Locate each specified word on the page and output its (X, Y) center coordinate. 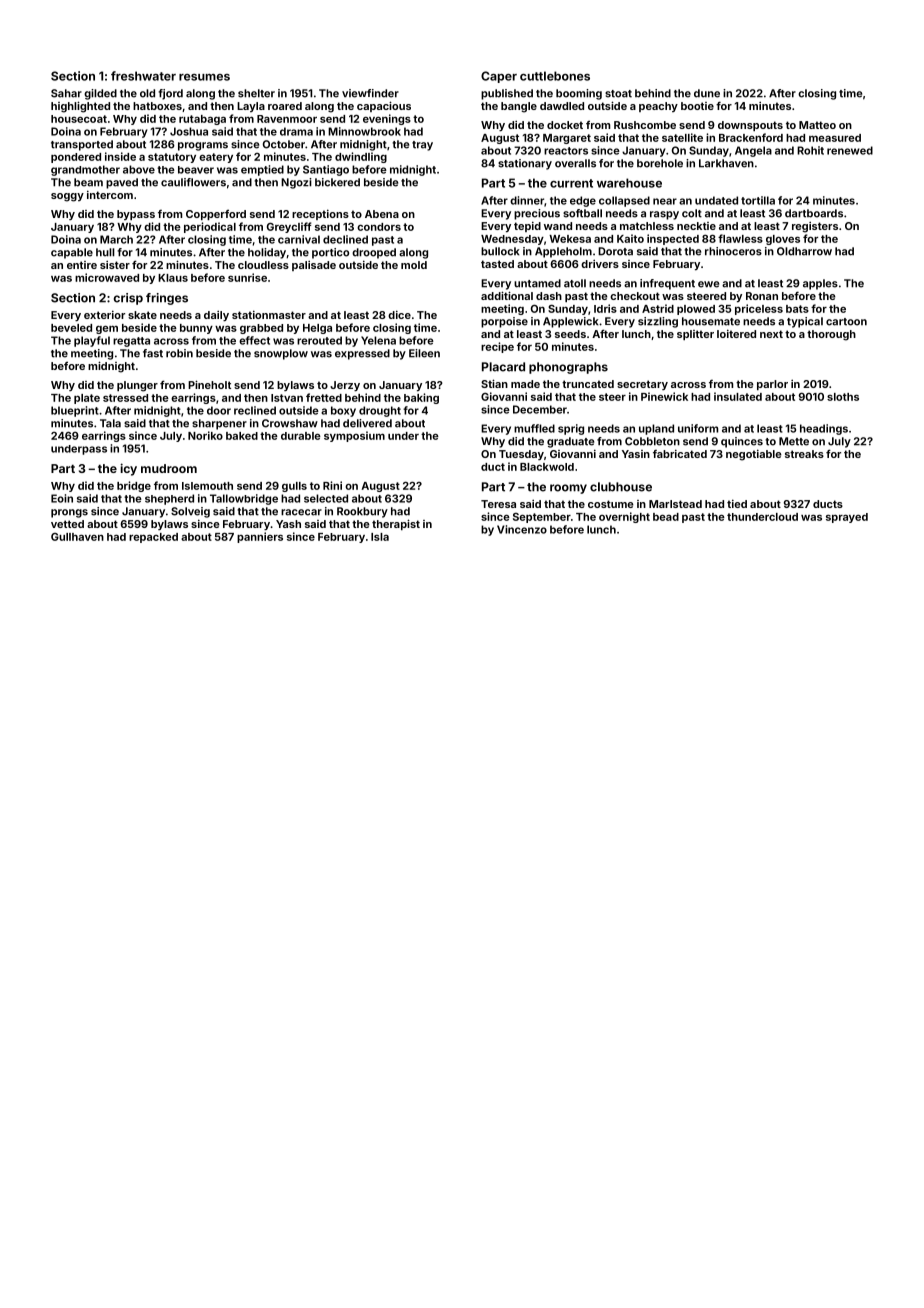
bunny (196, 329)
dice (399, 314)
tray (422, 146)
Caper (499, 77)
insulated (738, 396)
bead (666, 517)
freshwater (143, 76)
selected (326, 498)
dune (707, 93)
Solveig (190, 512)
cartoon (846, 322)
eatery (216, 158)
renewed (850, 150)
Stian (494, 383)
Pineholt (209, 384)
